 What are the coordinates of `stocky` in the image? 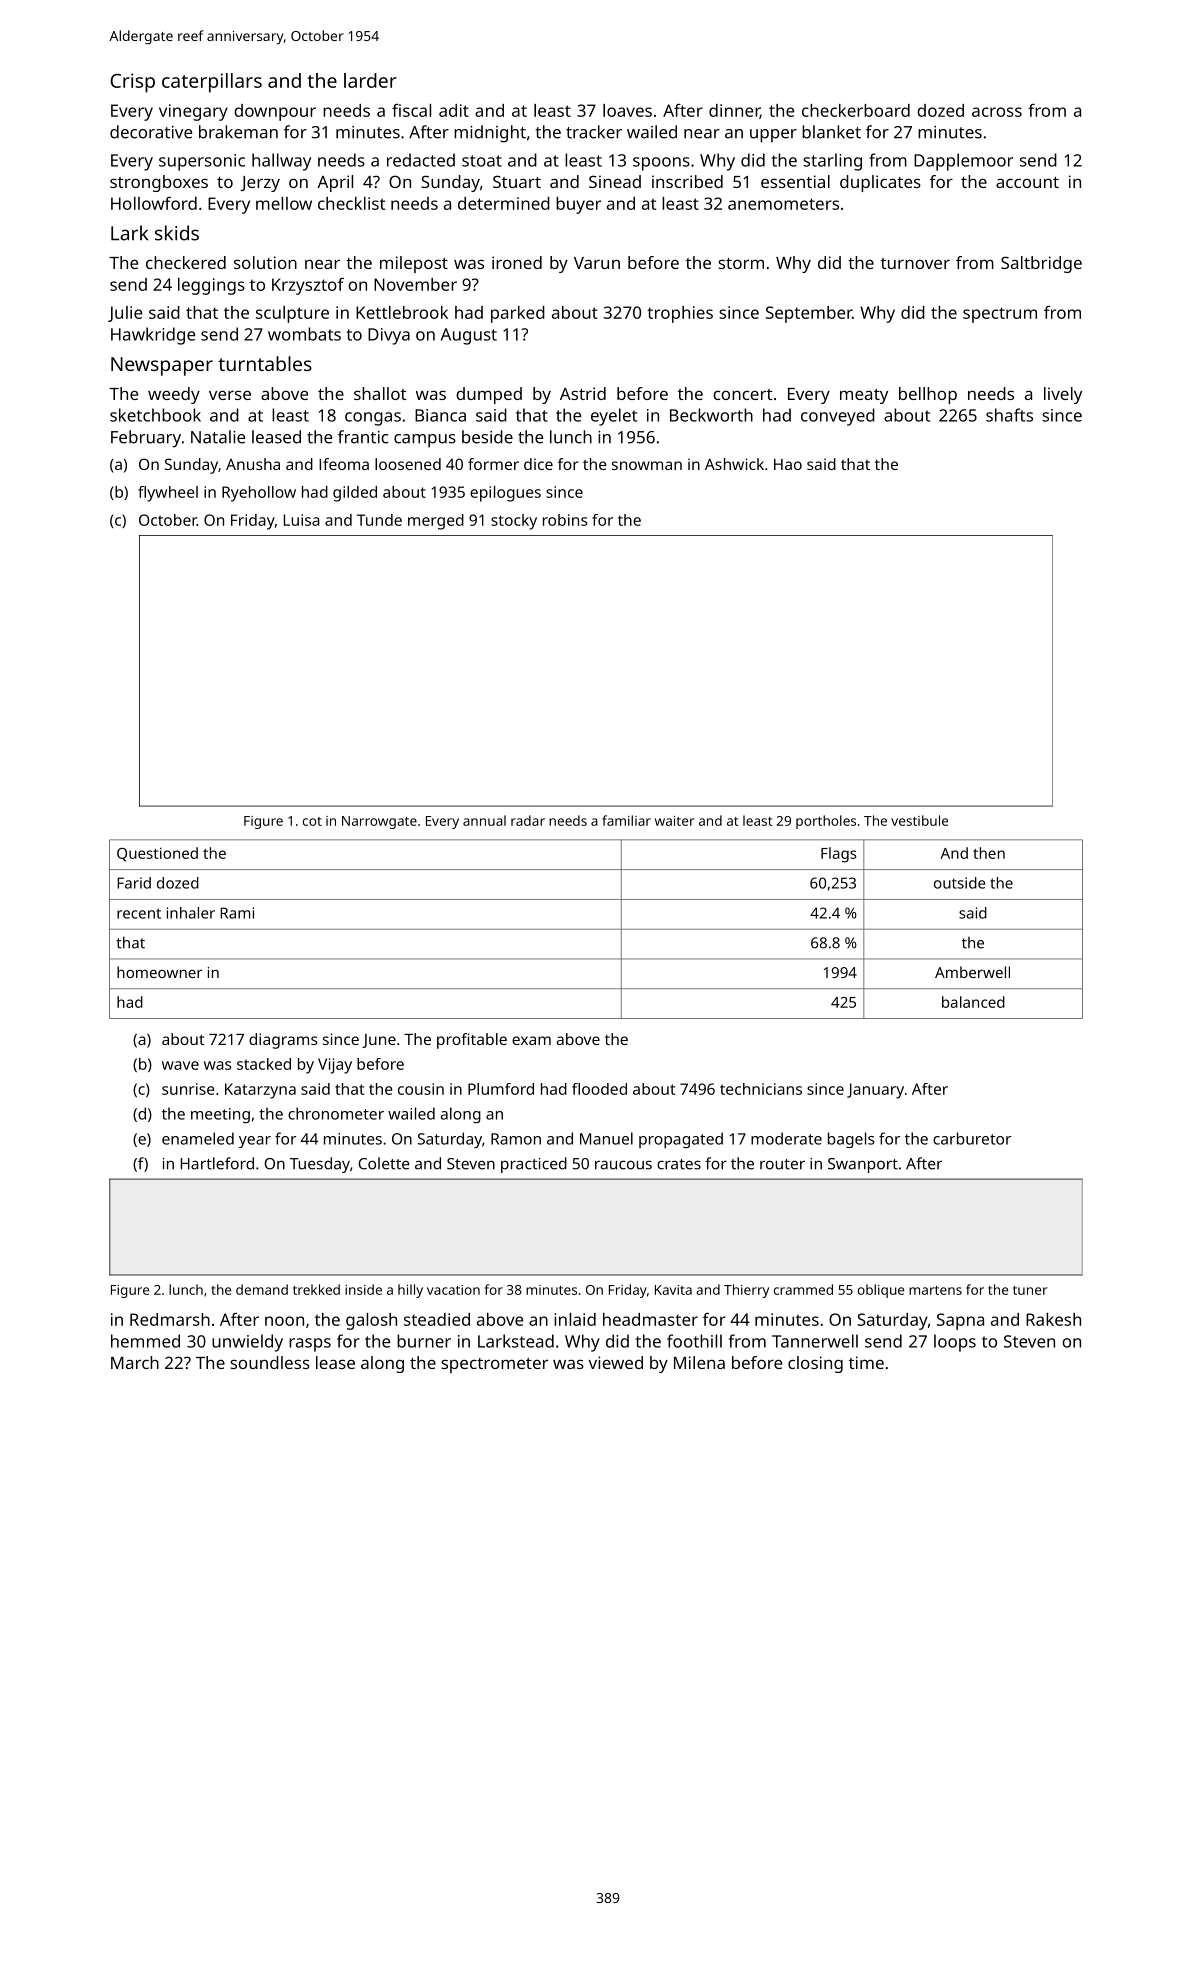 It's located at (514, 522).
